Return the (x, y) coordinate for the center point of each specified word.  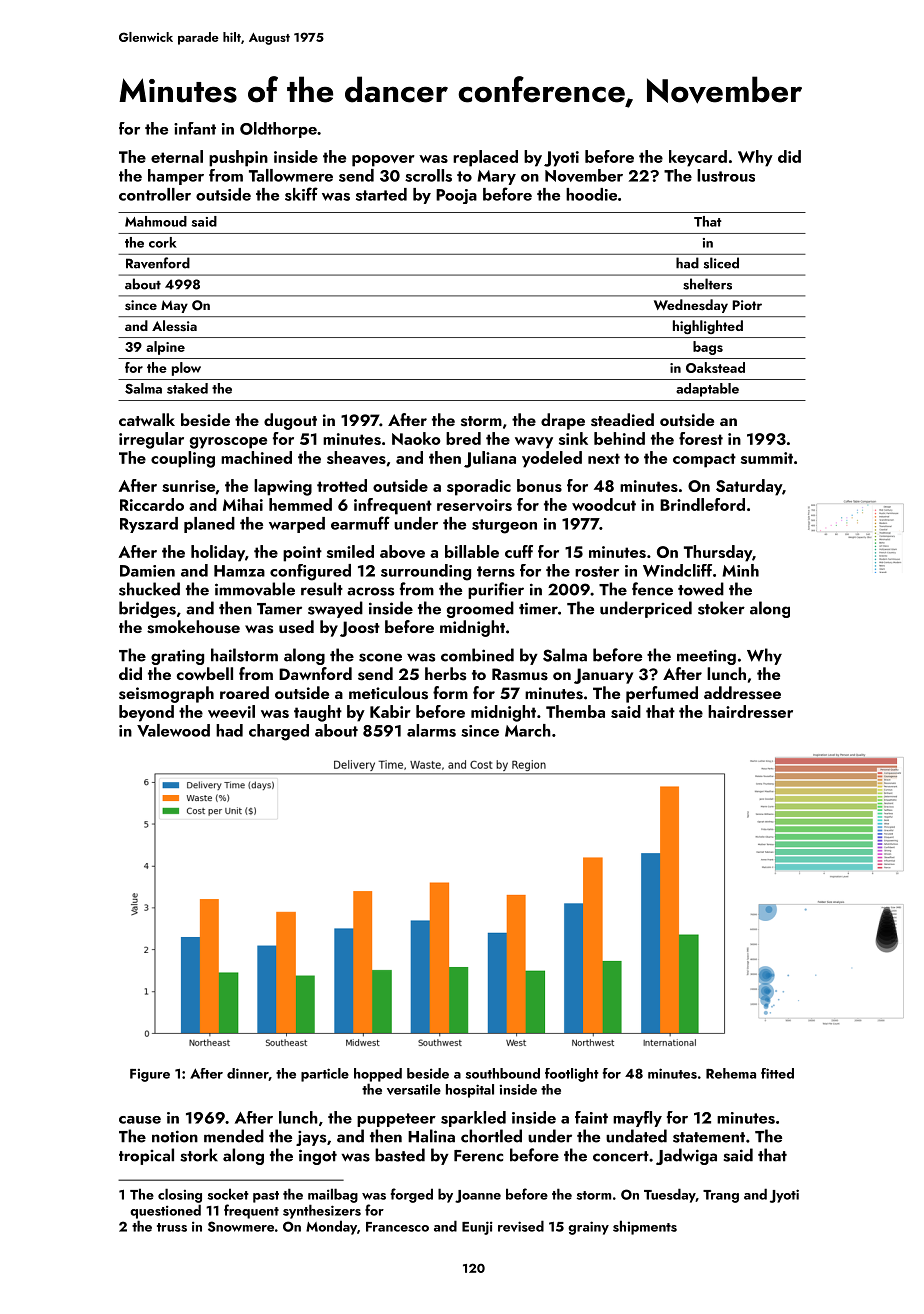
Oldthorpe (278, 130)
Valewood (173, 730)
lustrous (726, 175)
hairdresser (750, 711)
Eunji (477, 1228)
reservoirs (474, 505)
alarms (431, 730)
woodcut (604, 504)
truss (172, 1227)
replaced (485, 158)
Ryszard (149, 525)
